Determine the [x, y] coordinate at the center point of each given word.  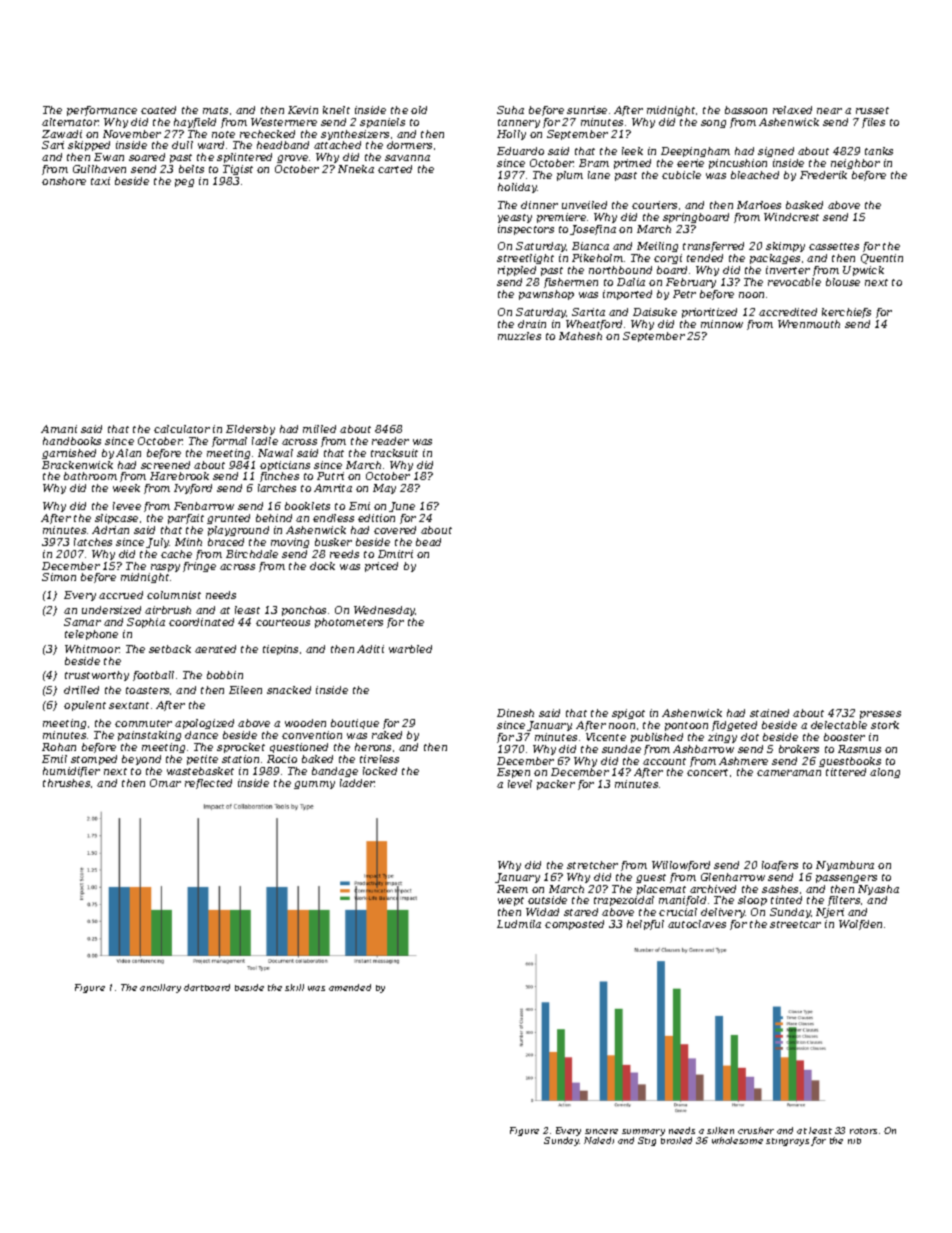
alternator [70, 122]
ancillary [160, 988]
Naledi [599, 1140]
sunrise [587, 110]
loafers [780, 866]
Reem [512, 889]
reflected [208, 784]
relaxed [792, 110]
